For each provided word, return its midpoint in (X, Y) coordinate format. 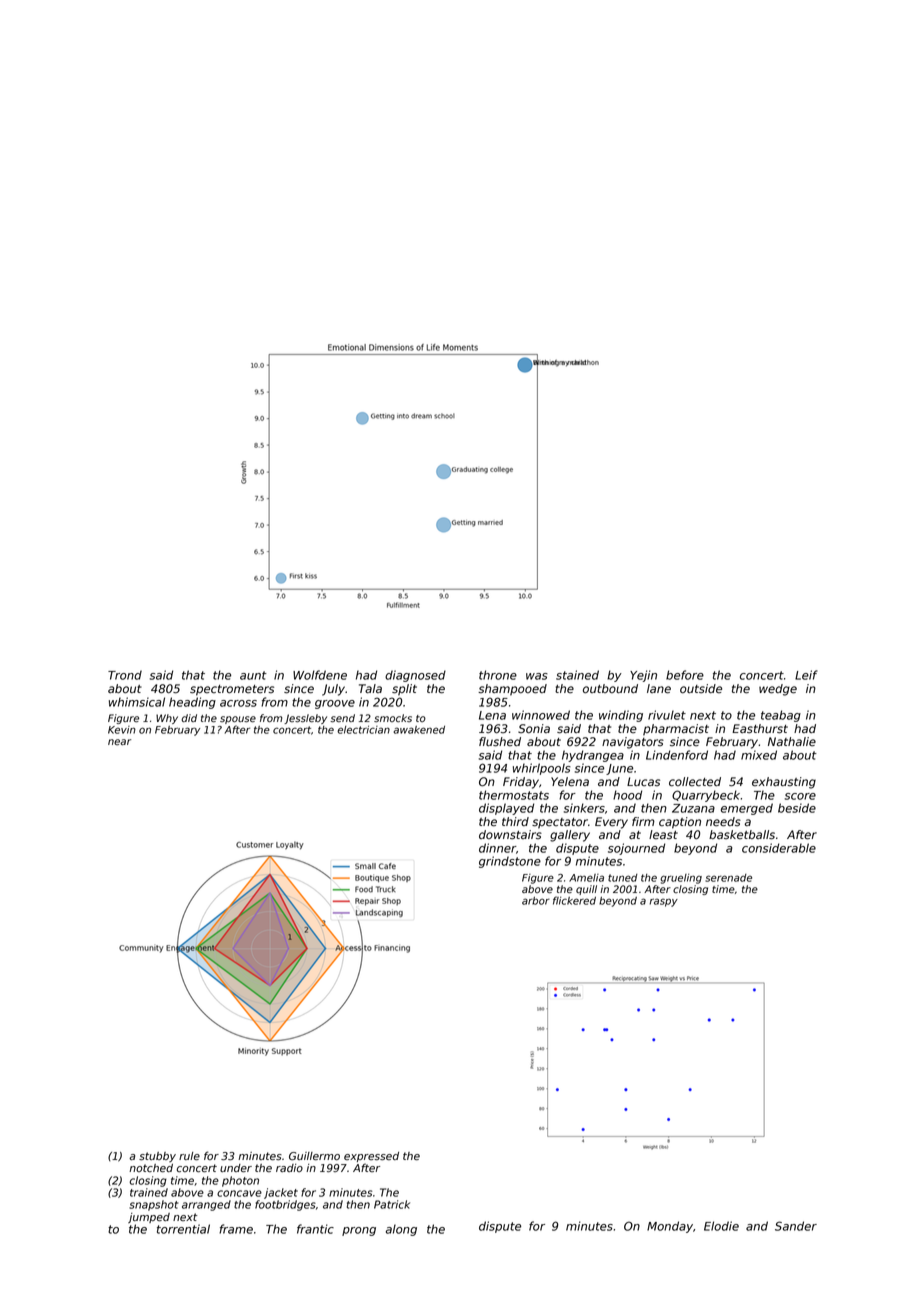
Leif (806, 675)
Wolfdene (320, 675)
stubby (157, 1157)
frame (236, 1229)
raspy (663, 902)
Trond (125, 675)
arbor (536, 901)
